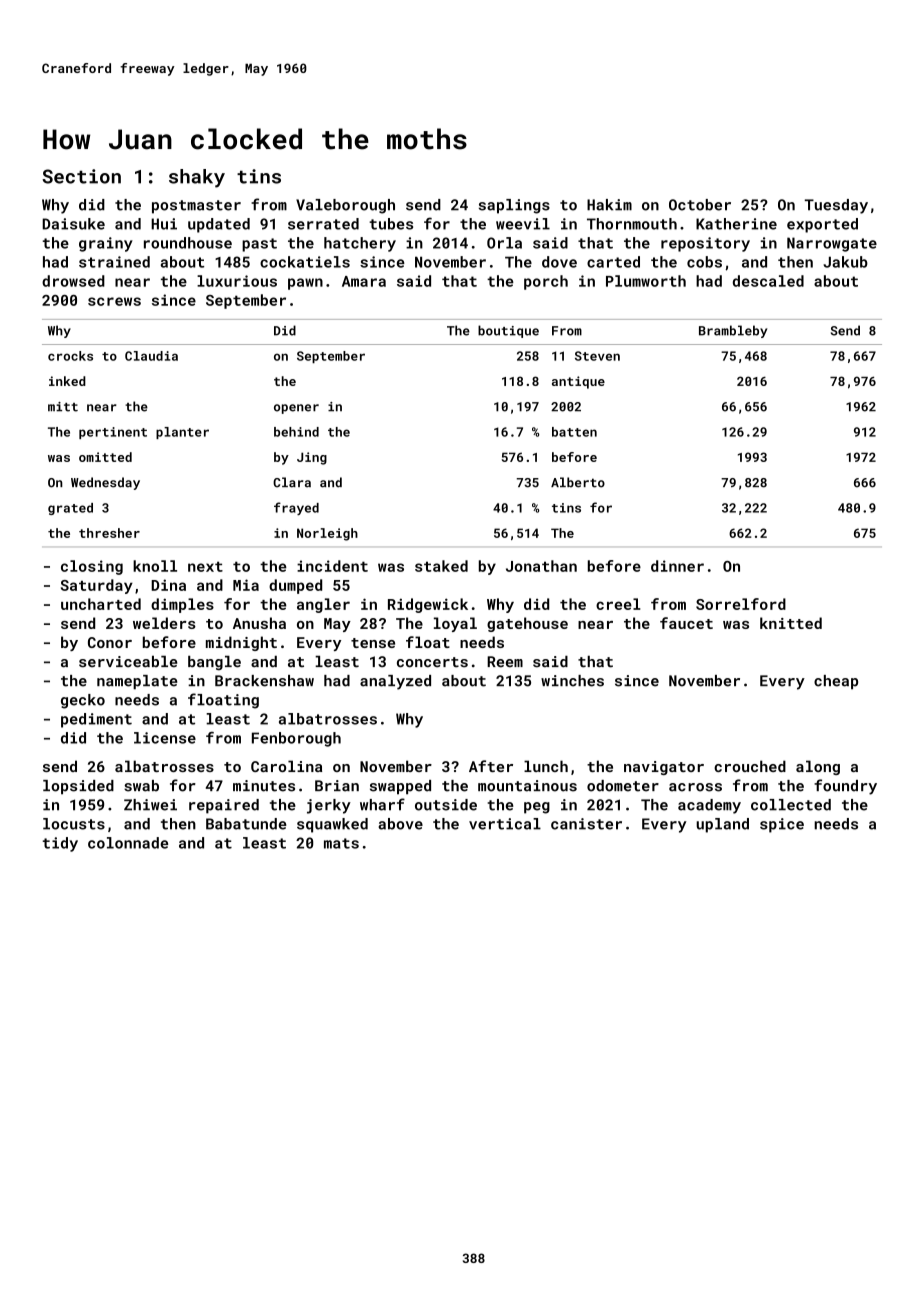  Describe the element at coordinates (219, 225) in the image. I see `updated` at that location.
